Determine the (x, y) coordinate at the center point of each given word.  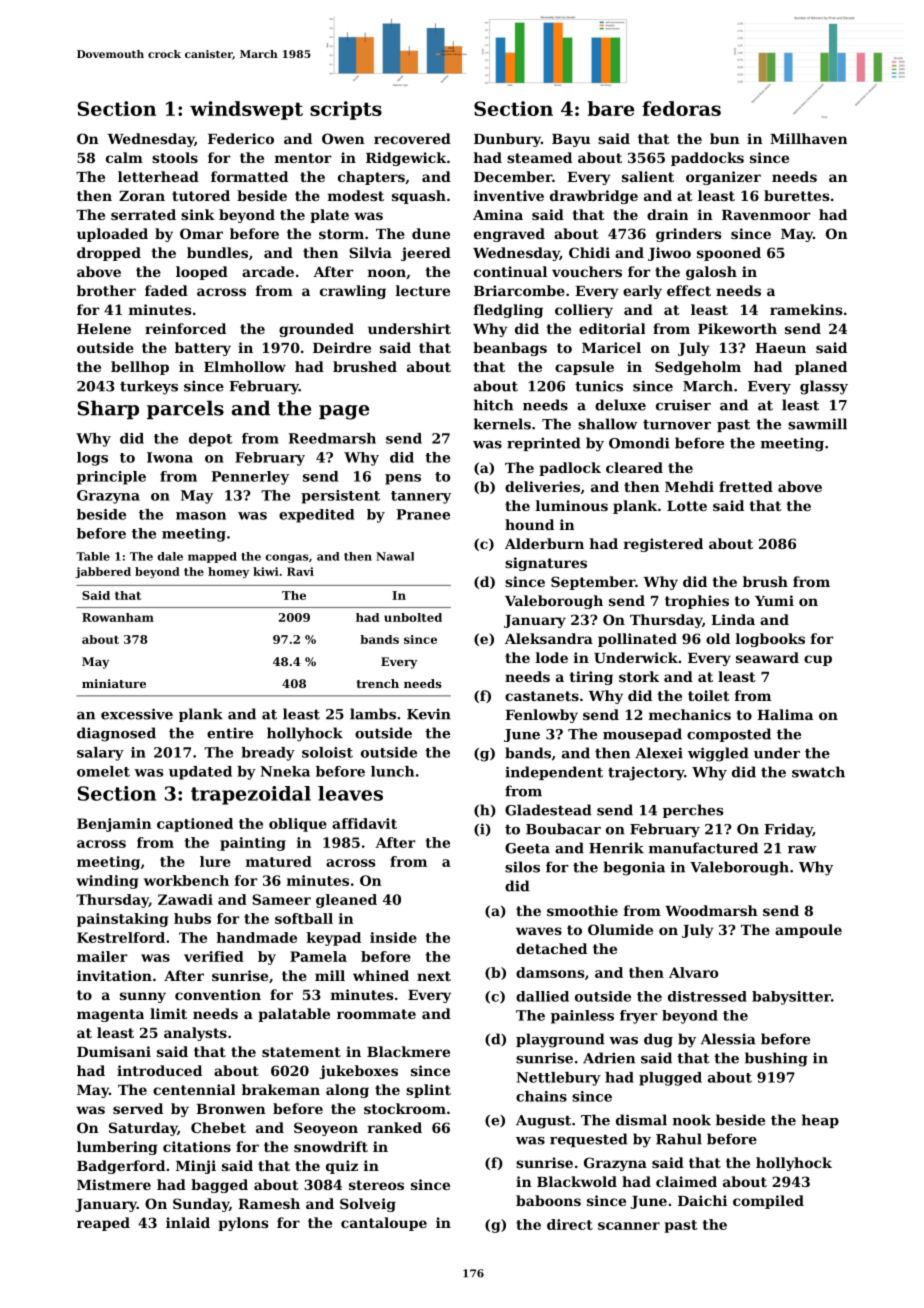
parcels (185, 409)
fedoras (681, 108)
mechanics (690, 714)
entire (230, 733)
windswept (246, 110)
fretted (746, 486)
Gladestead (548, 810)
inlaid (188, 1222)
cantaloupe (384, 1224)
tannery (421, 497)
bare (611, 108)
